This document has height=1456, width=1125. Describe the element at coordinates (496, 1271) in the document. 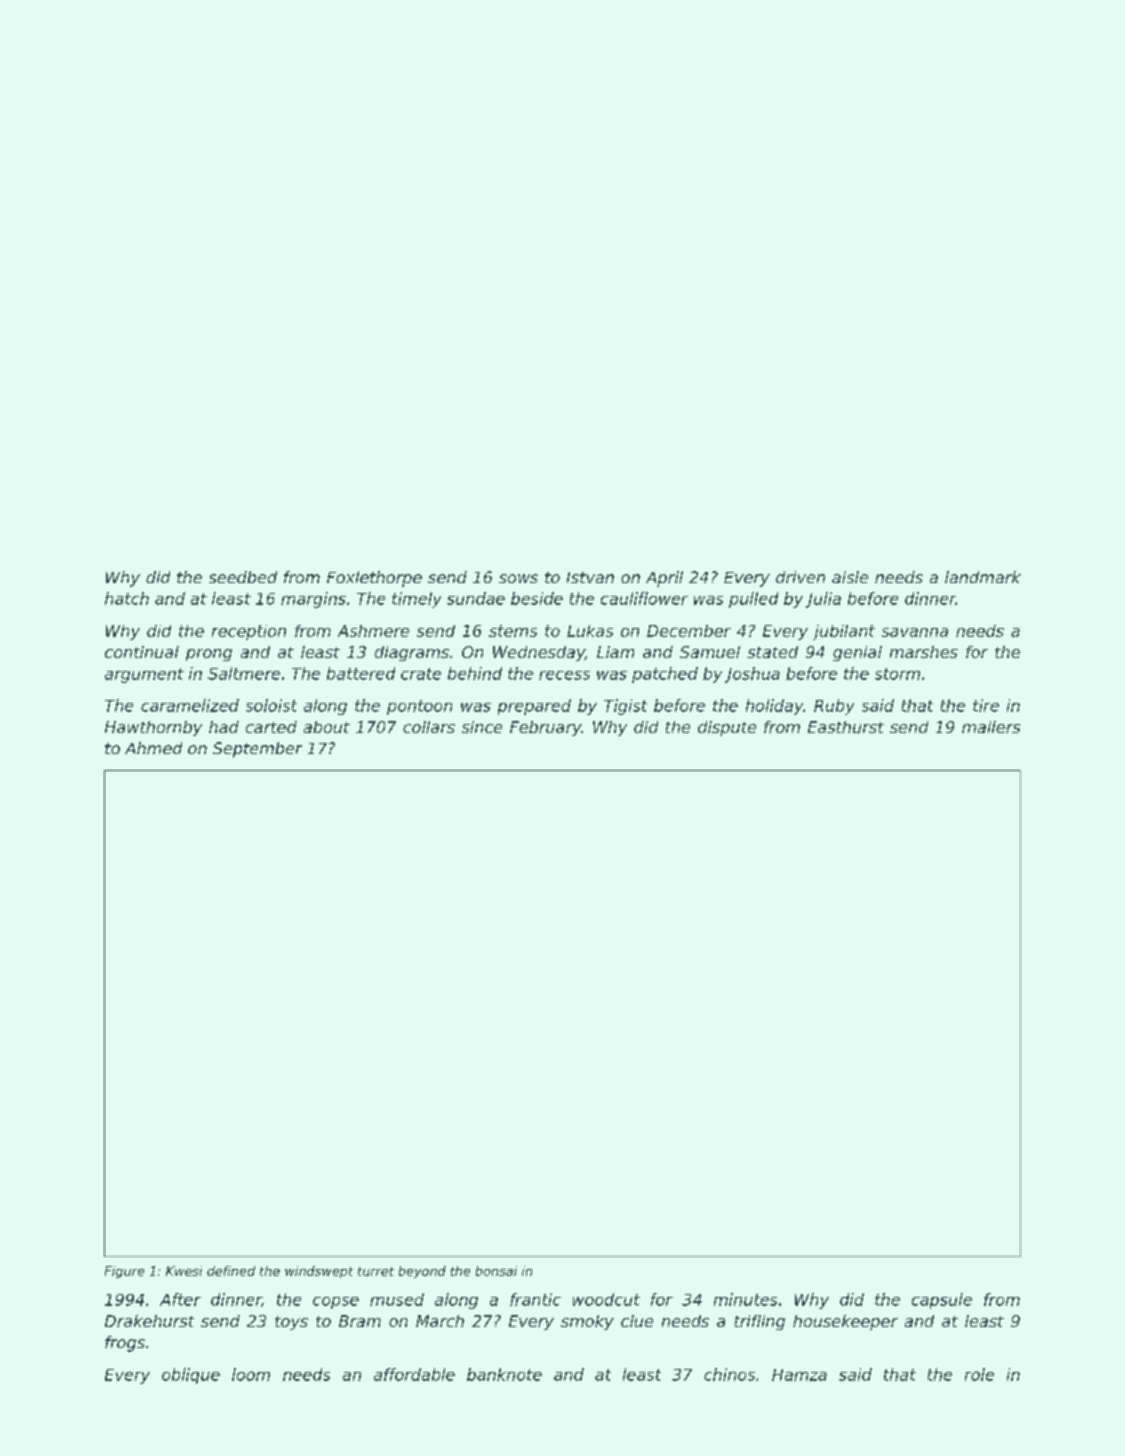

I see `bonsai` at that location.
